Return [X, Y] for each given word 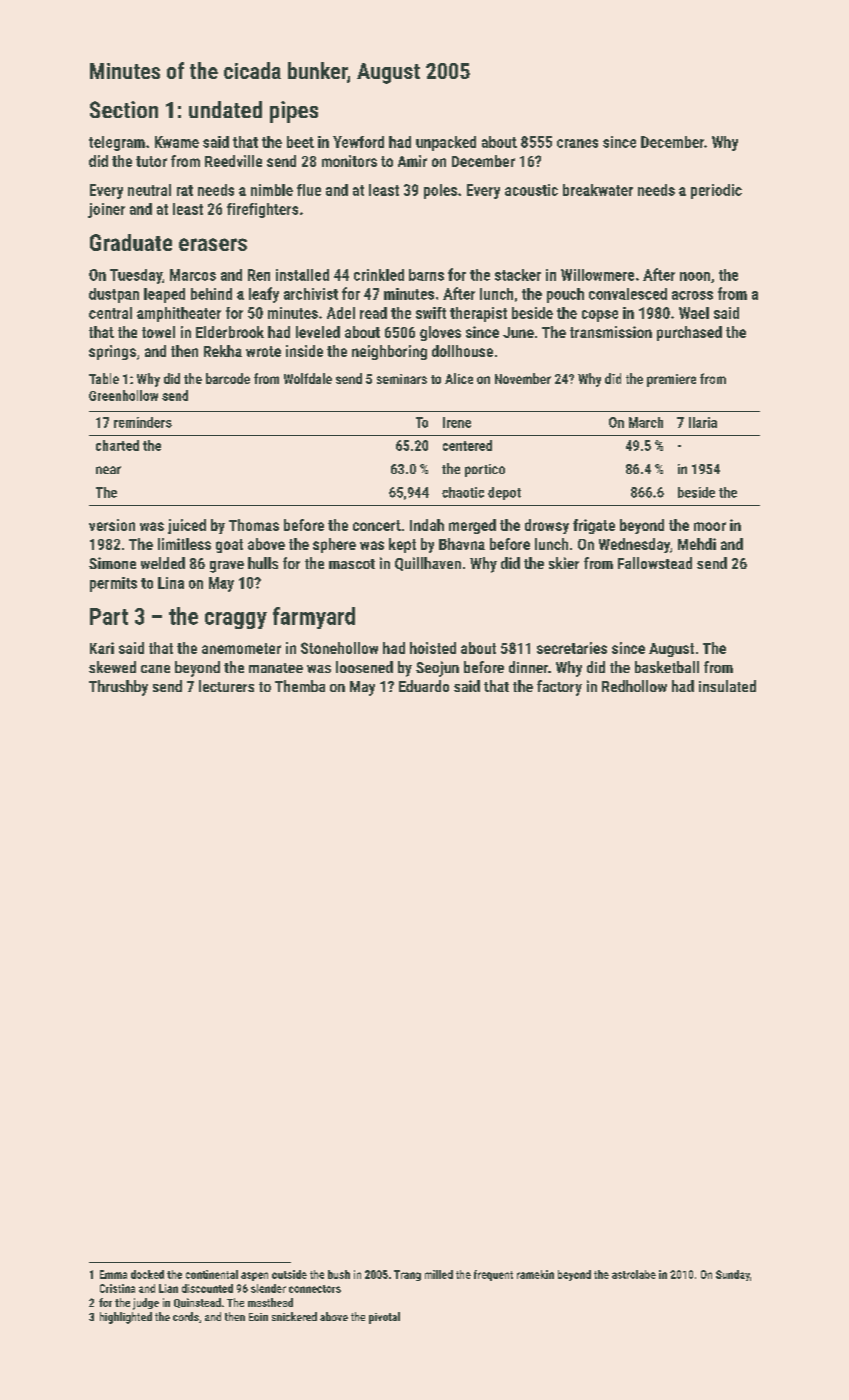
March [646, 422]
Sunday [733, 1275]
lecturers [226, 686]
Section [124, 109]
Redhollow [634, 686]
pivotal [384, 1318]
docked [147, 1274]
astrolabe [634, 1274]
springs [112, 352]
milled [439, 1274]
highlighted [126, 1318]
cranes [577, 143]
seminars [402, 379]
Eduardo [424, 686]
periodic [716, 191]
